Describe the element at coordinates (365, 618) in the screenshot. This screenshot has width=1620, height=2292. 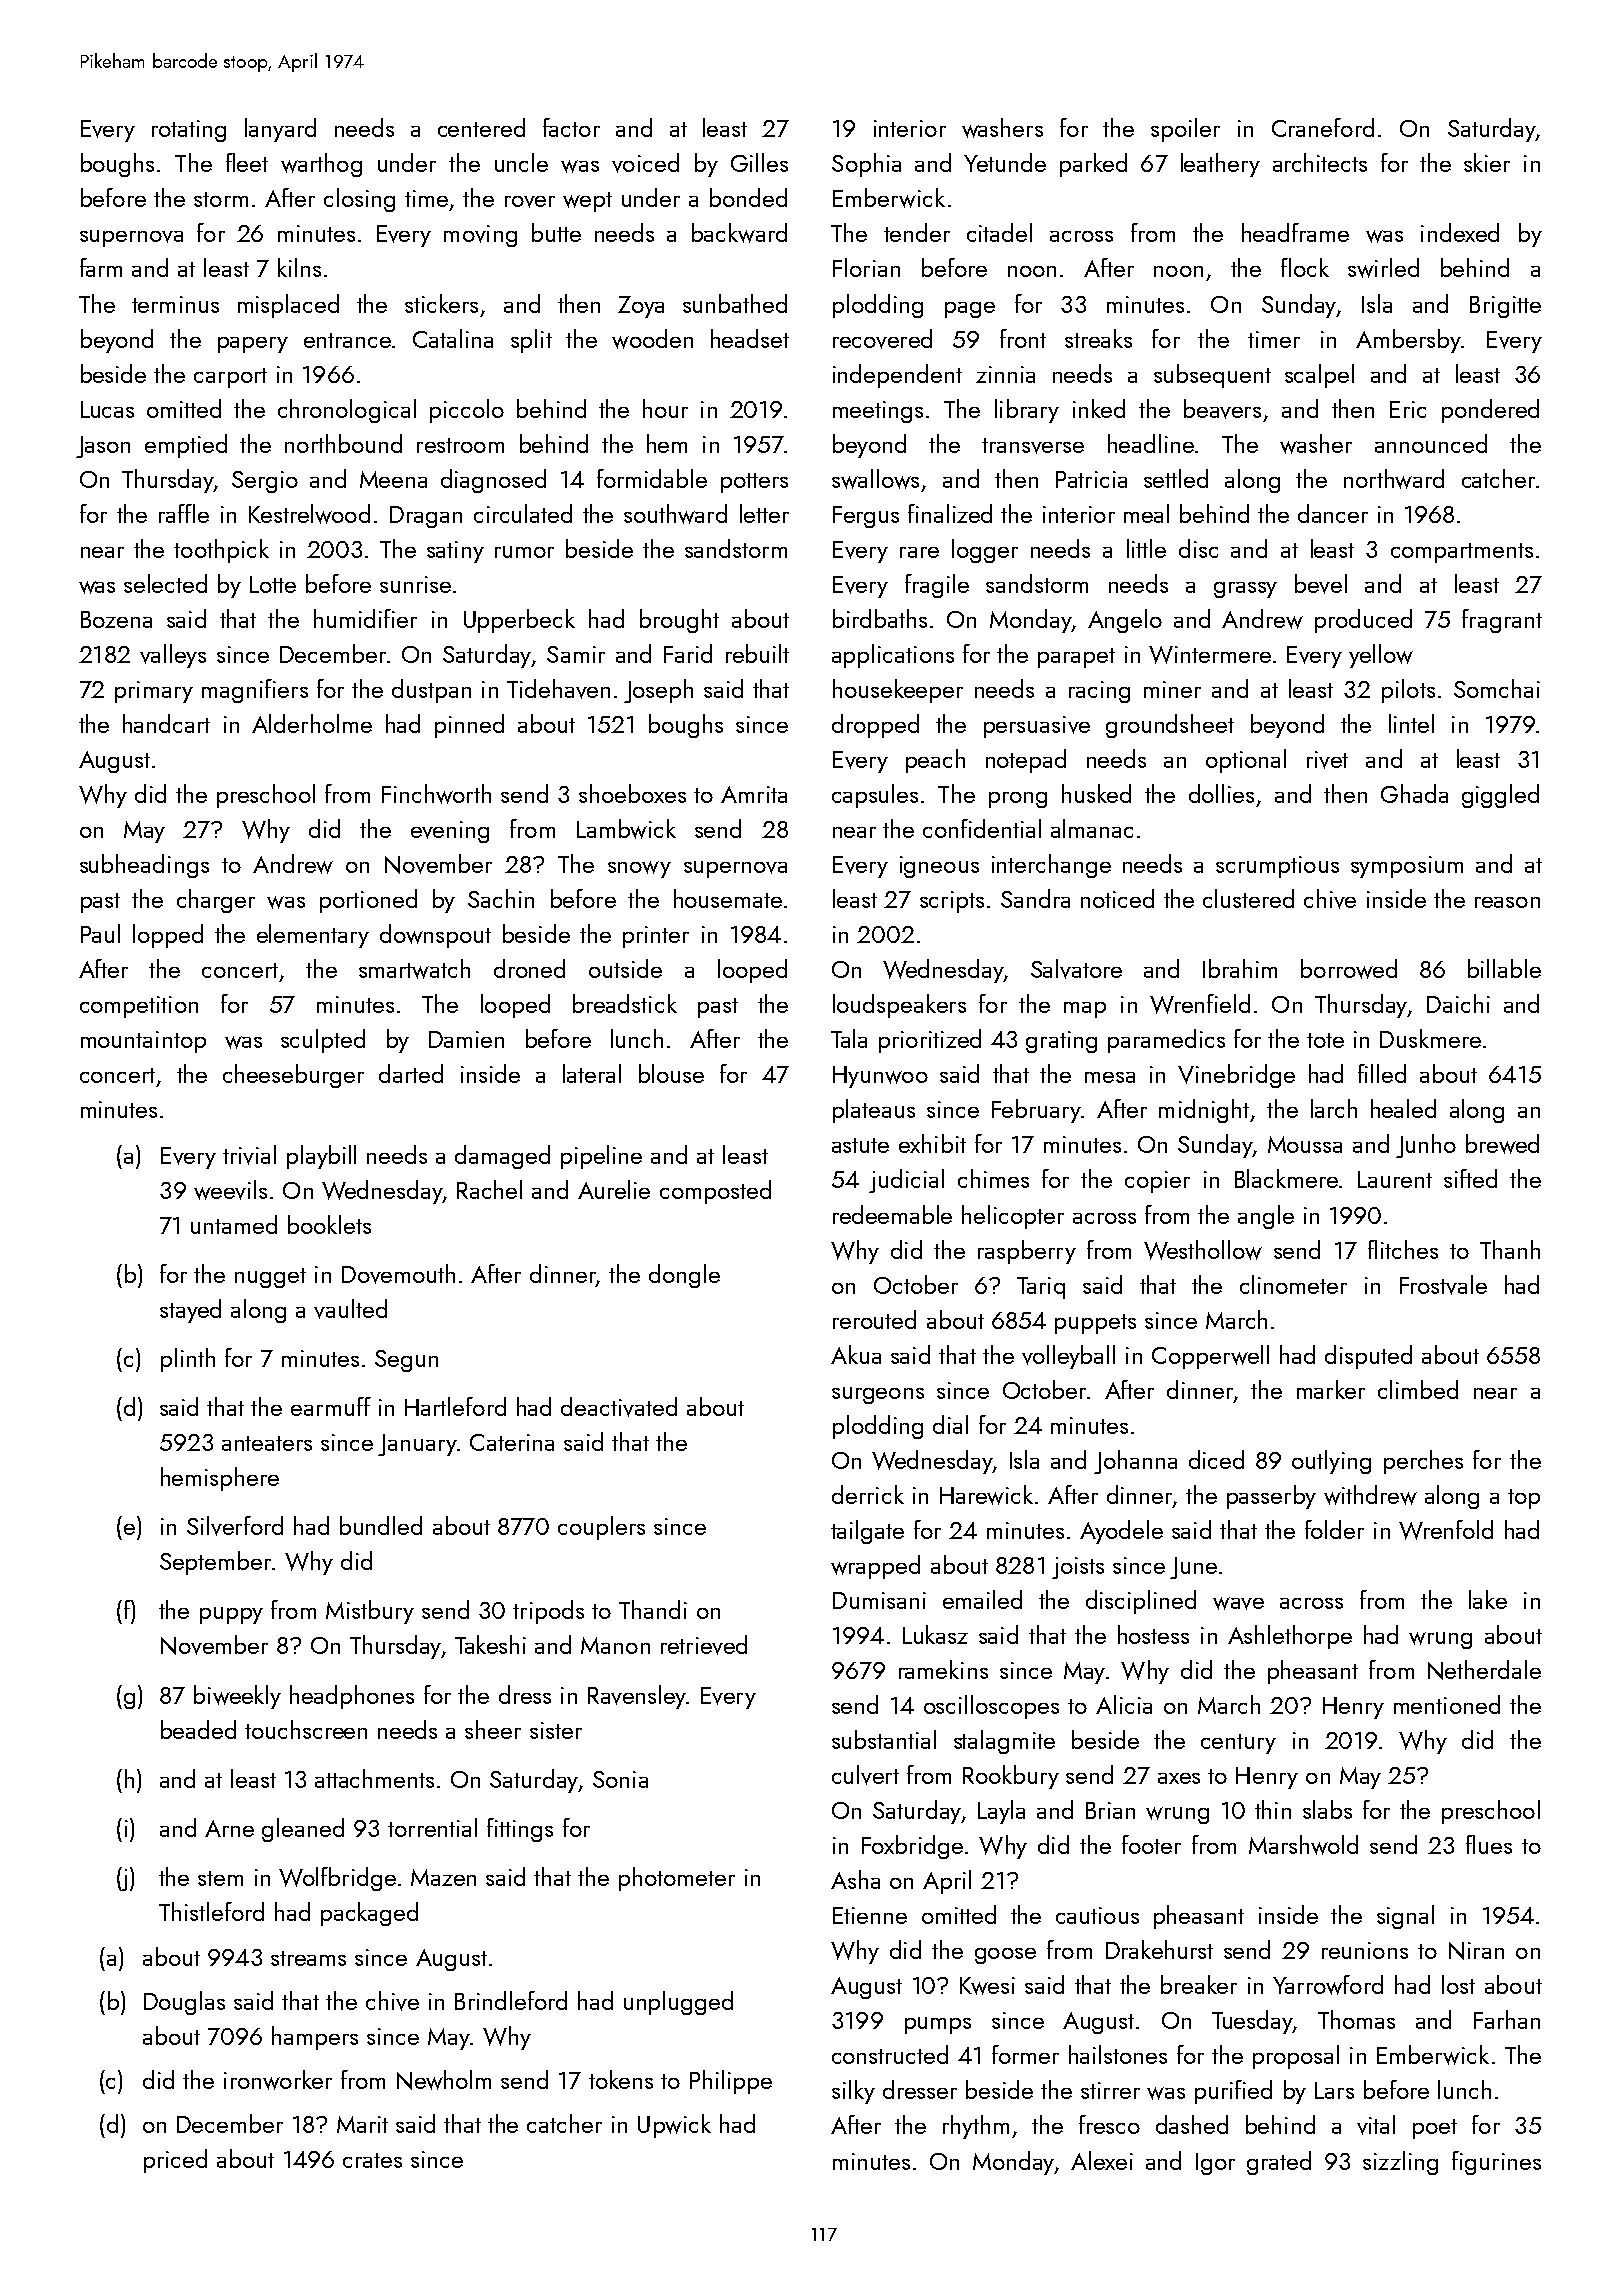
I see `humidifier` at that location.
